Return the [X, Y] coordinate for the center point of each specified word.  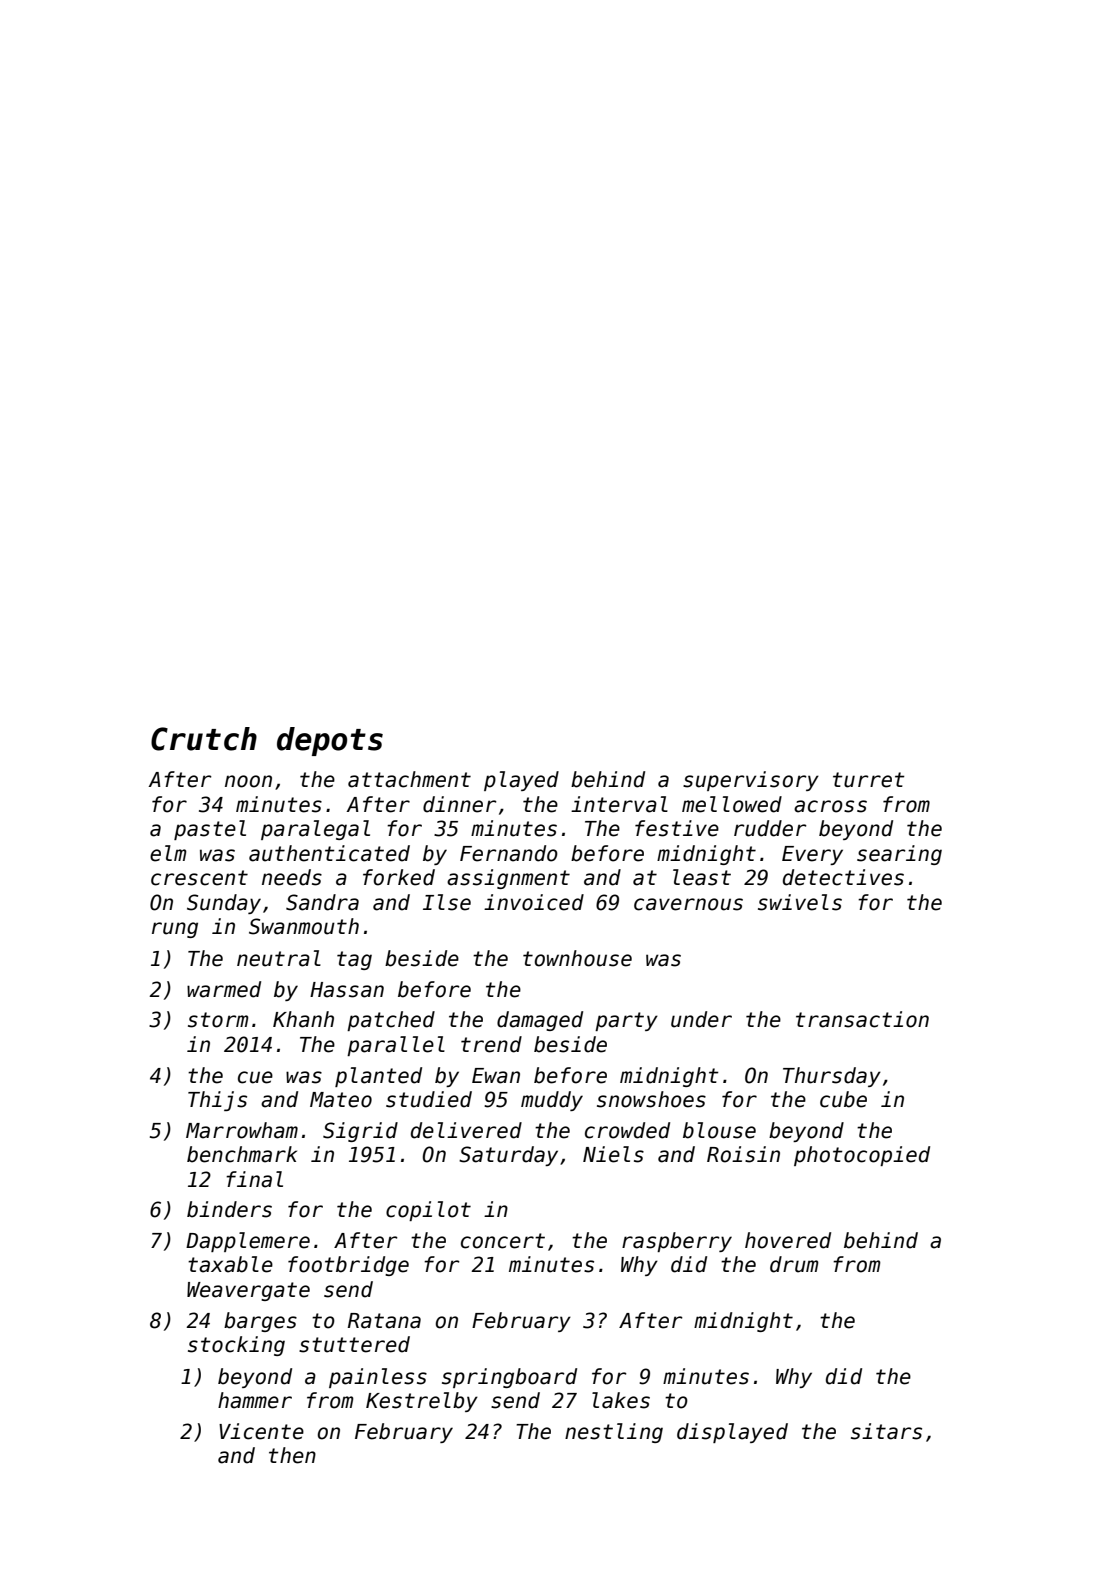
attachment [409, 779]
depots [330, 741]
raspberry [677, 1242]
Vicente [261, 1431]
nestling [614, 1433]
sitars [886, 1431]
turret [869, 780]
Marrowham [242, 1130]
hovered [788, 1240]
